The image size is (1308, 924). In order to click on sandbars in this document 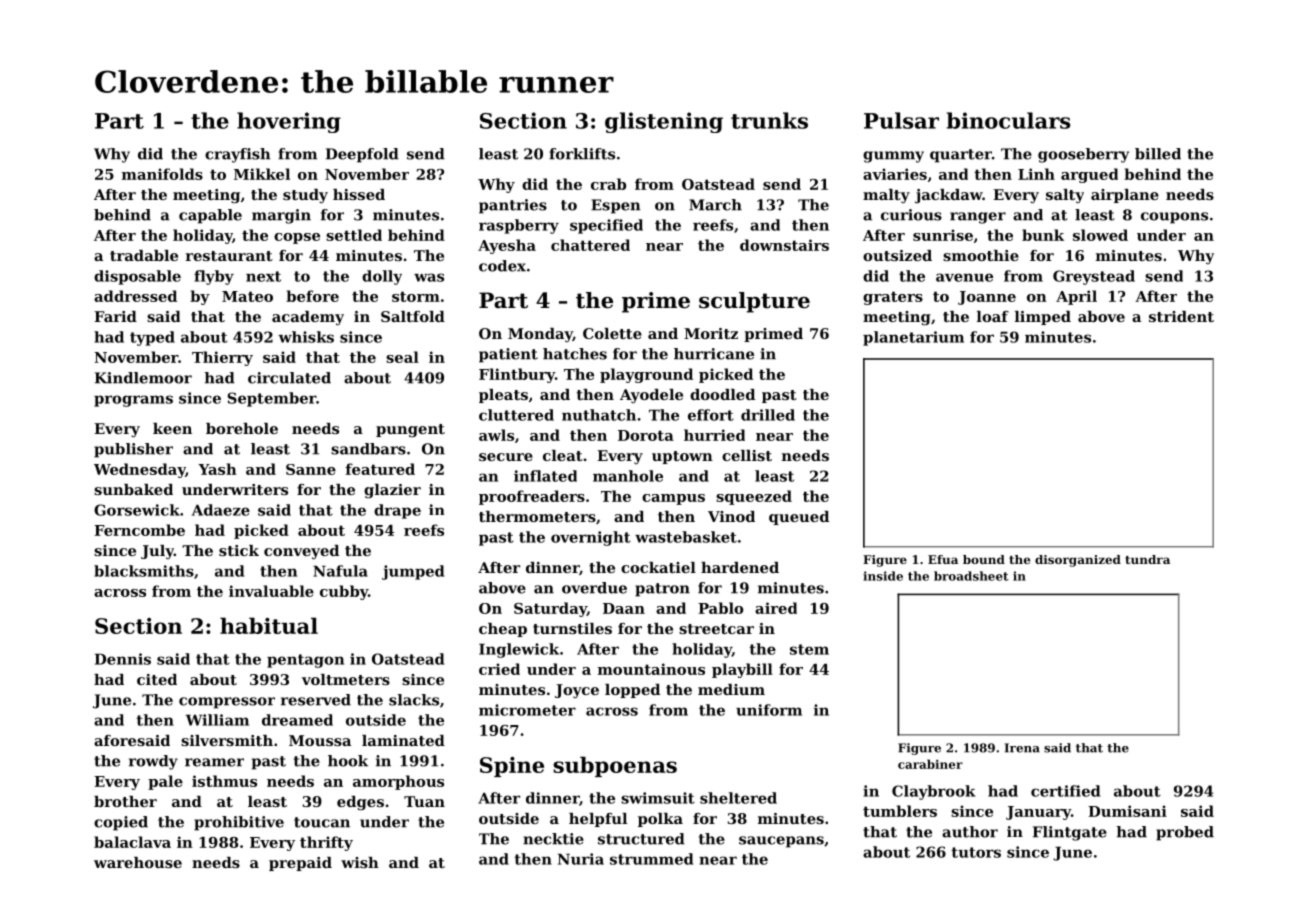, I will do `click(368, 449)`.
